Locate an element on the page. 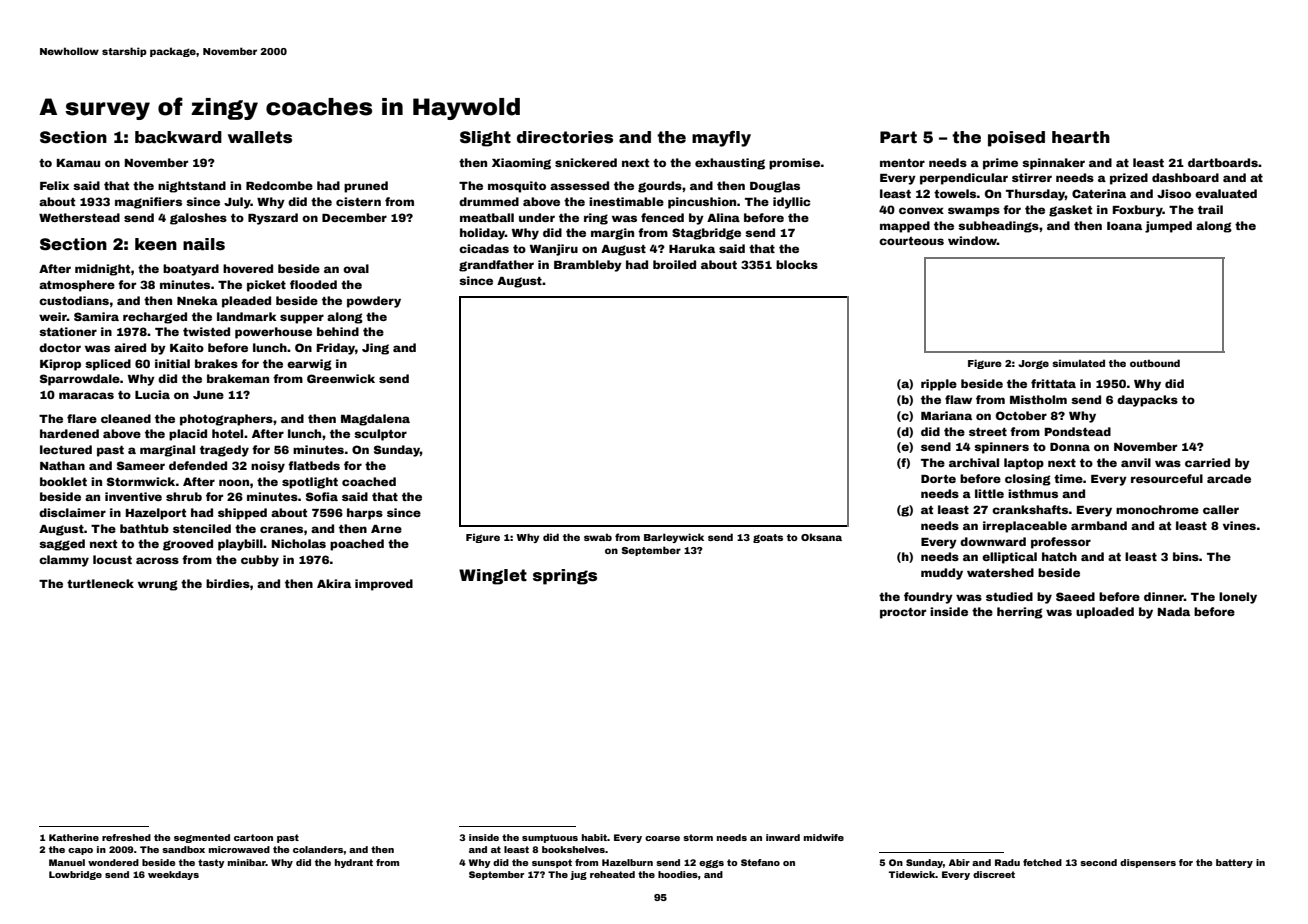  blocks is located at coordinates (797, 264).
